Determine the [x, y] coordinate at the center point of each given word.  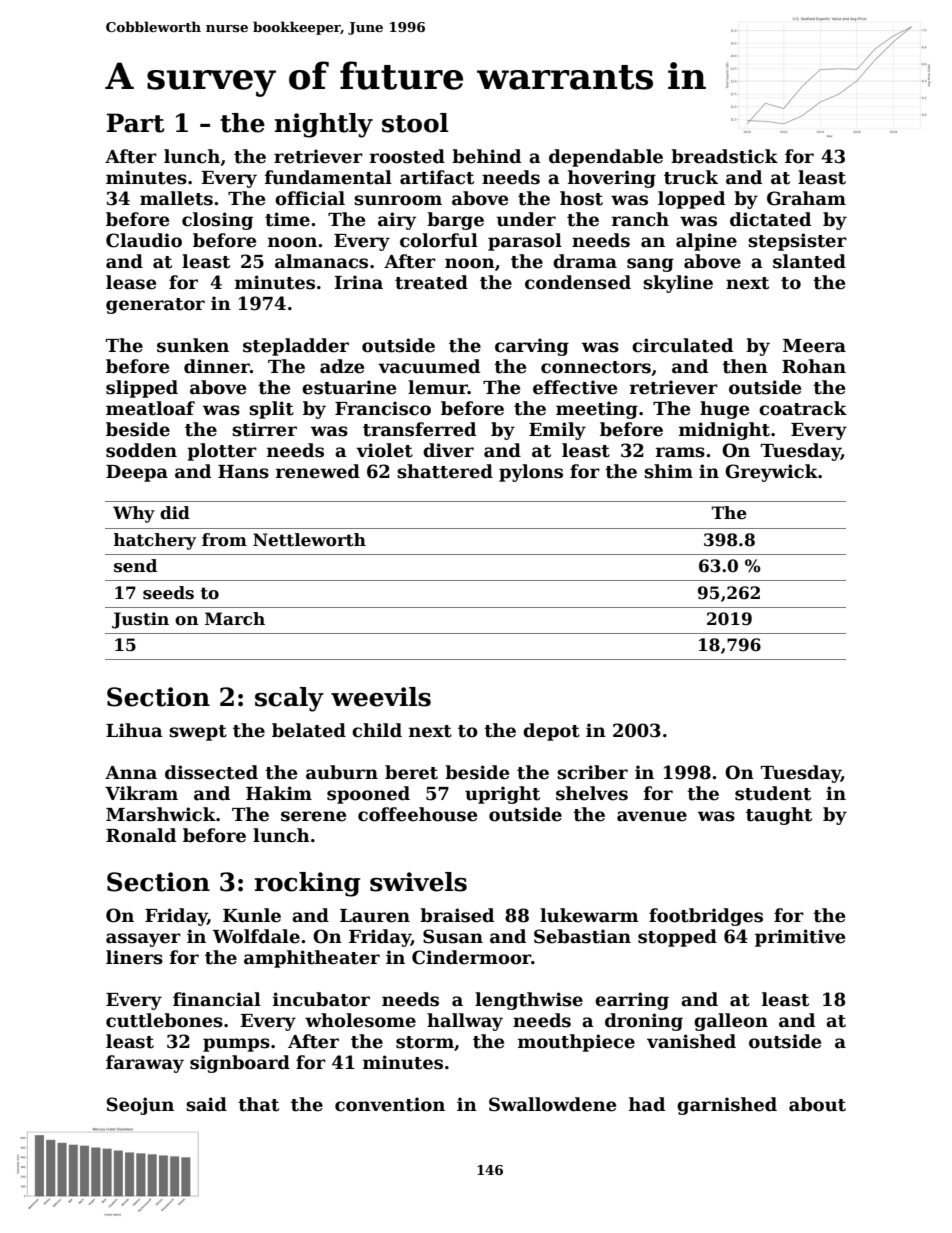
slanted [809, 261]
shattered [445, 471]
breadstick [724, 156]
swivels [418, 882]
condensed [578, 282]
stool [415, 123]
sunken [193, 345]
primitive [800, 938]
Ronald [141, 835]
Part [135, 123]
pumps [236, 1045]
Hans [243, 472]
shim [668, 471]
